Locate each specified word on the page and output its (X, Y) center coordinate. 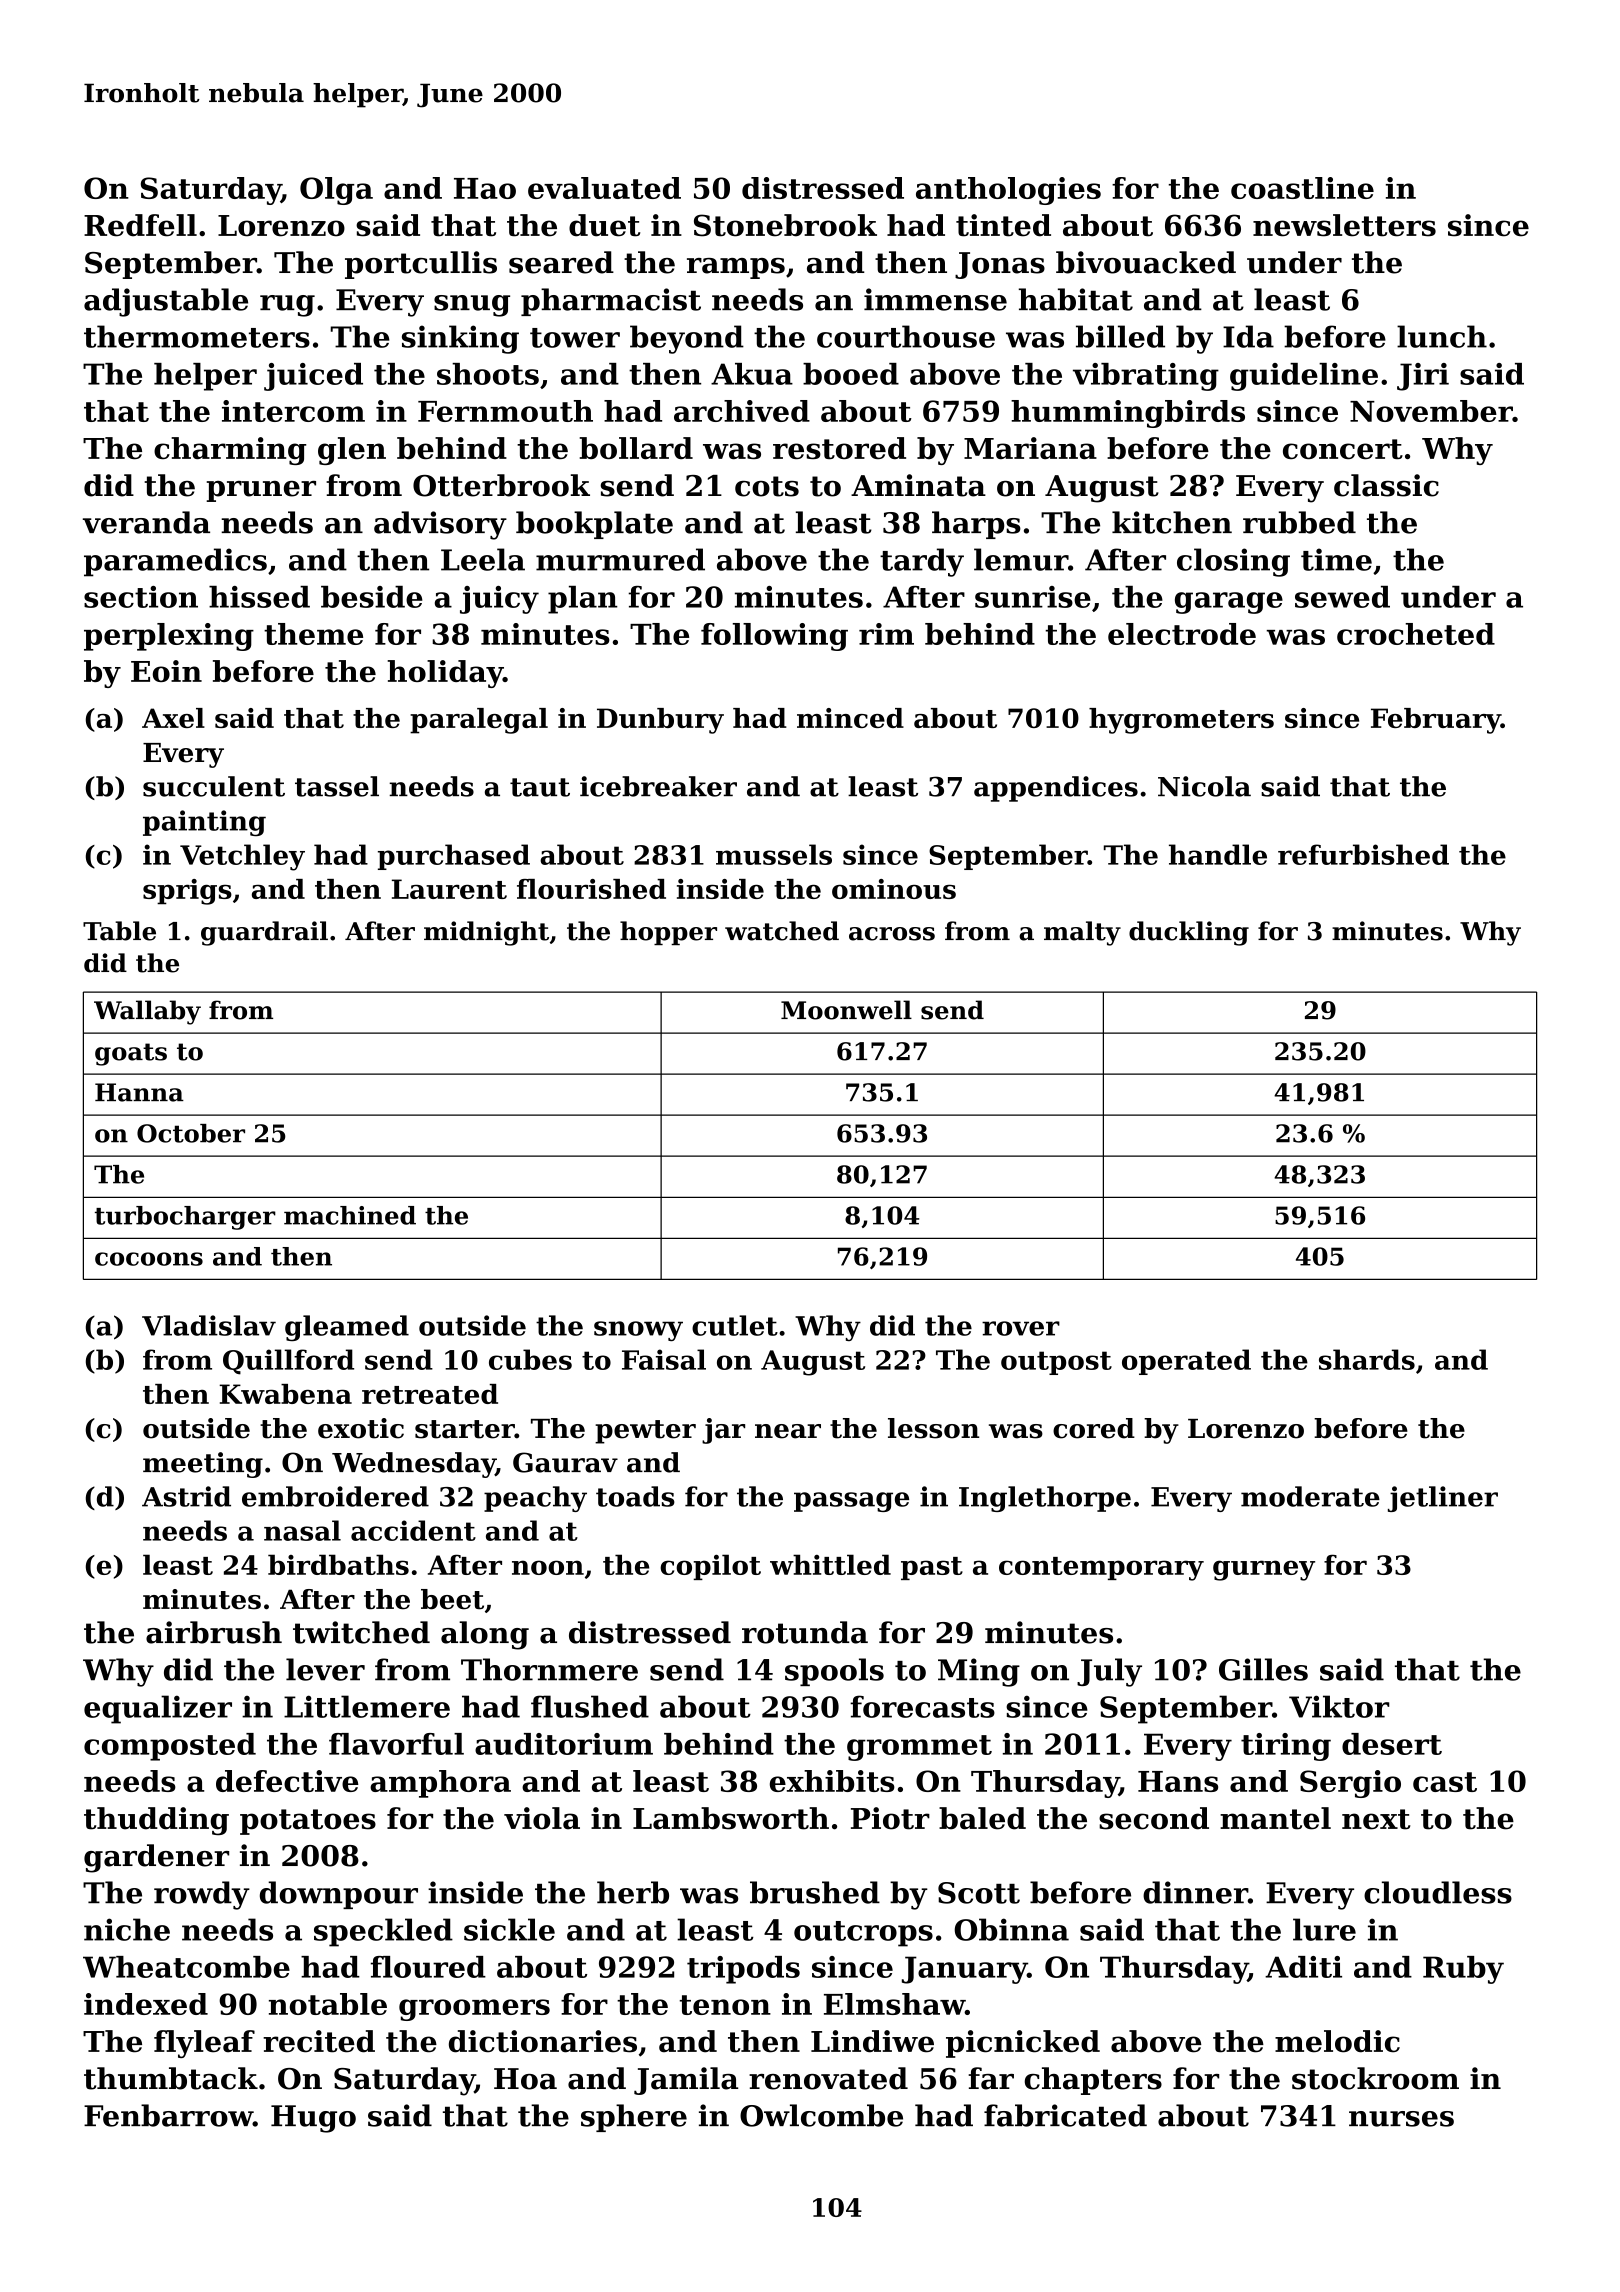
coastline (1302, 188)
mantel (1275, 1818)
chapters (1093, 2081)
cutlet (735, 1325)
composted (170, 1747)
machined (350, 1215)
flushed (590, 1706)
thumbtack (171, 2078)
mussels (774, 854)
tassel (337, 786)
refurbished (1363, 854)
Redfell (140, 225)
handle (1218, 854)
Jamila (686, 2081)
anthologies (1008, 191)
